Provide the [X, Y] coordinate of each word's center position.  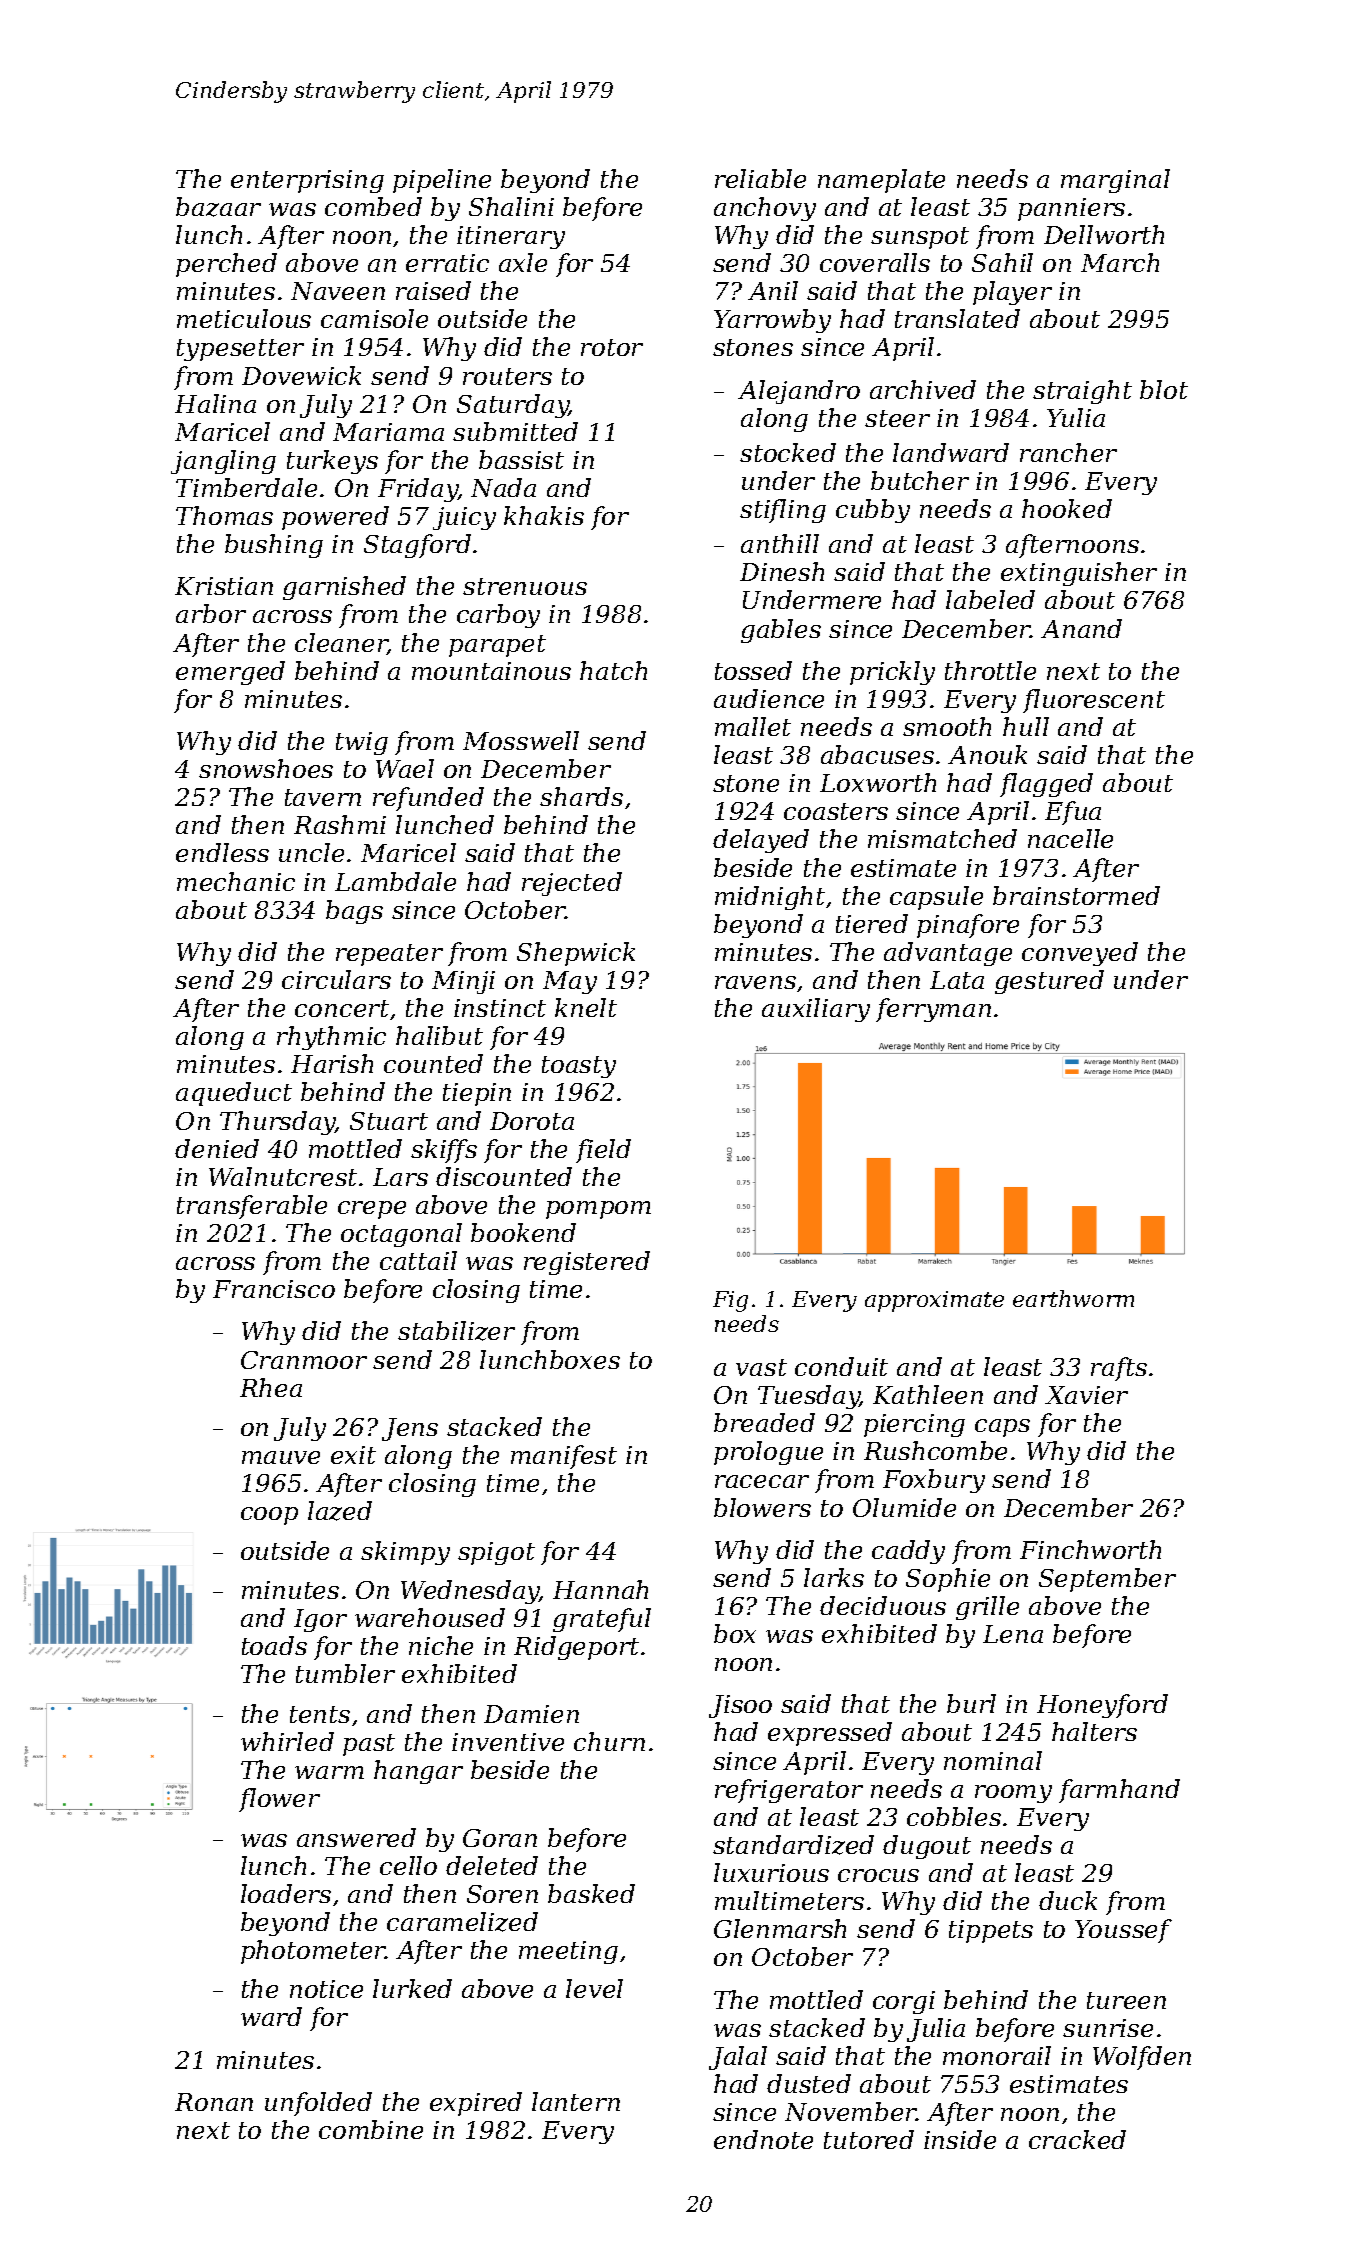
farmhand [1119, 1791]
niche [441, 1645]
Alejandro [799, 392]
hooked [1067, 508]
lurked [412, 1988]
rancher [1068, 452]
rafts [1119, 1369]
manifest [564, 1457]
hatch [613, 670]
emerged [230, 673]
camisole [374, 318]
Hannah [600, 1589]
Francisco [274, 1289]
